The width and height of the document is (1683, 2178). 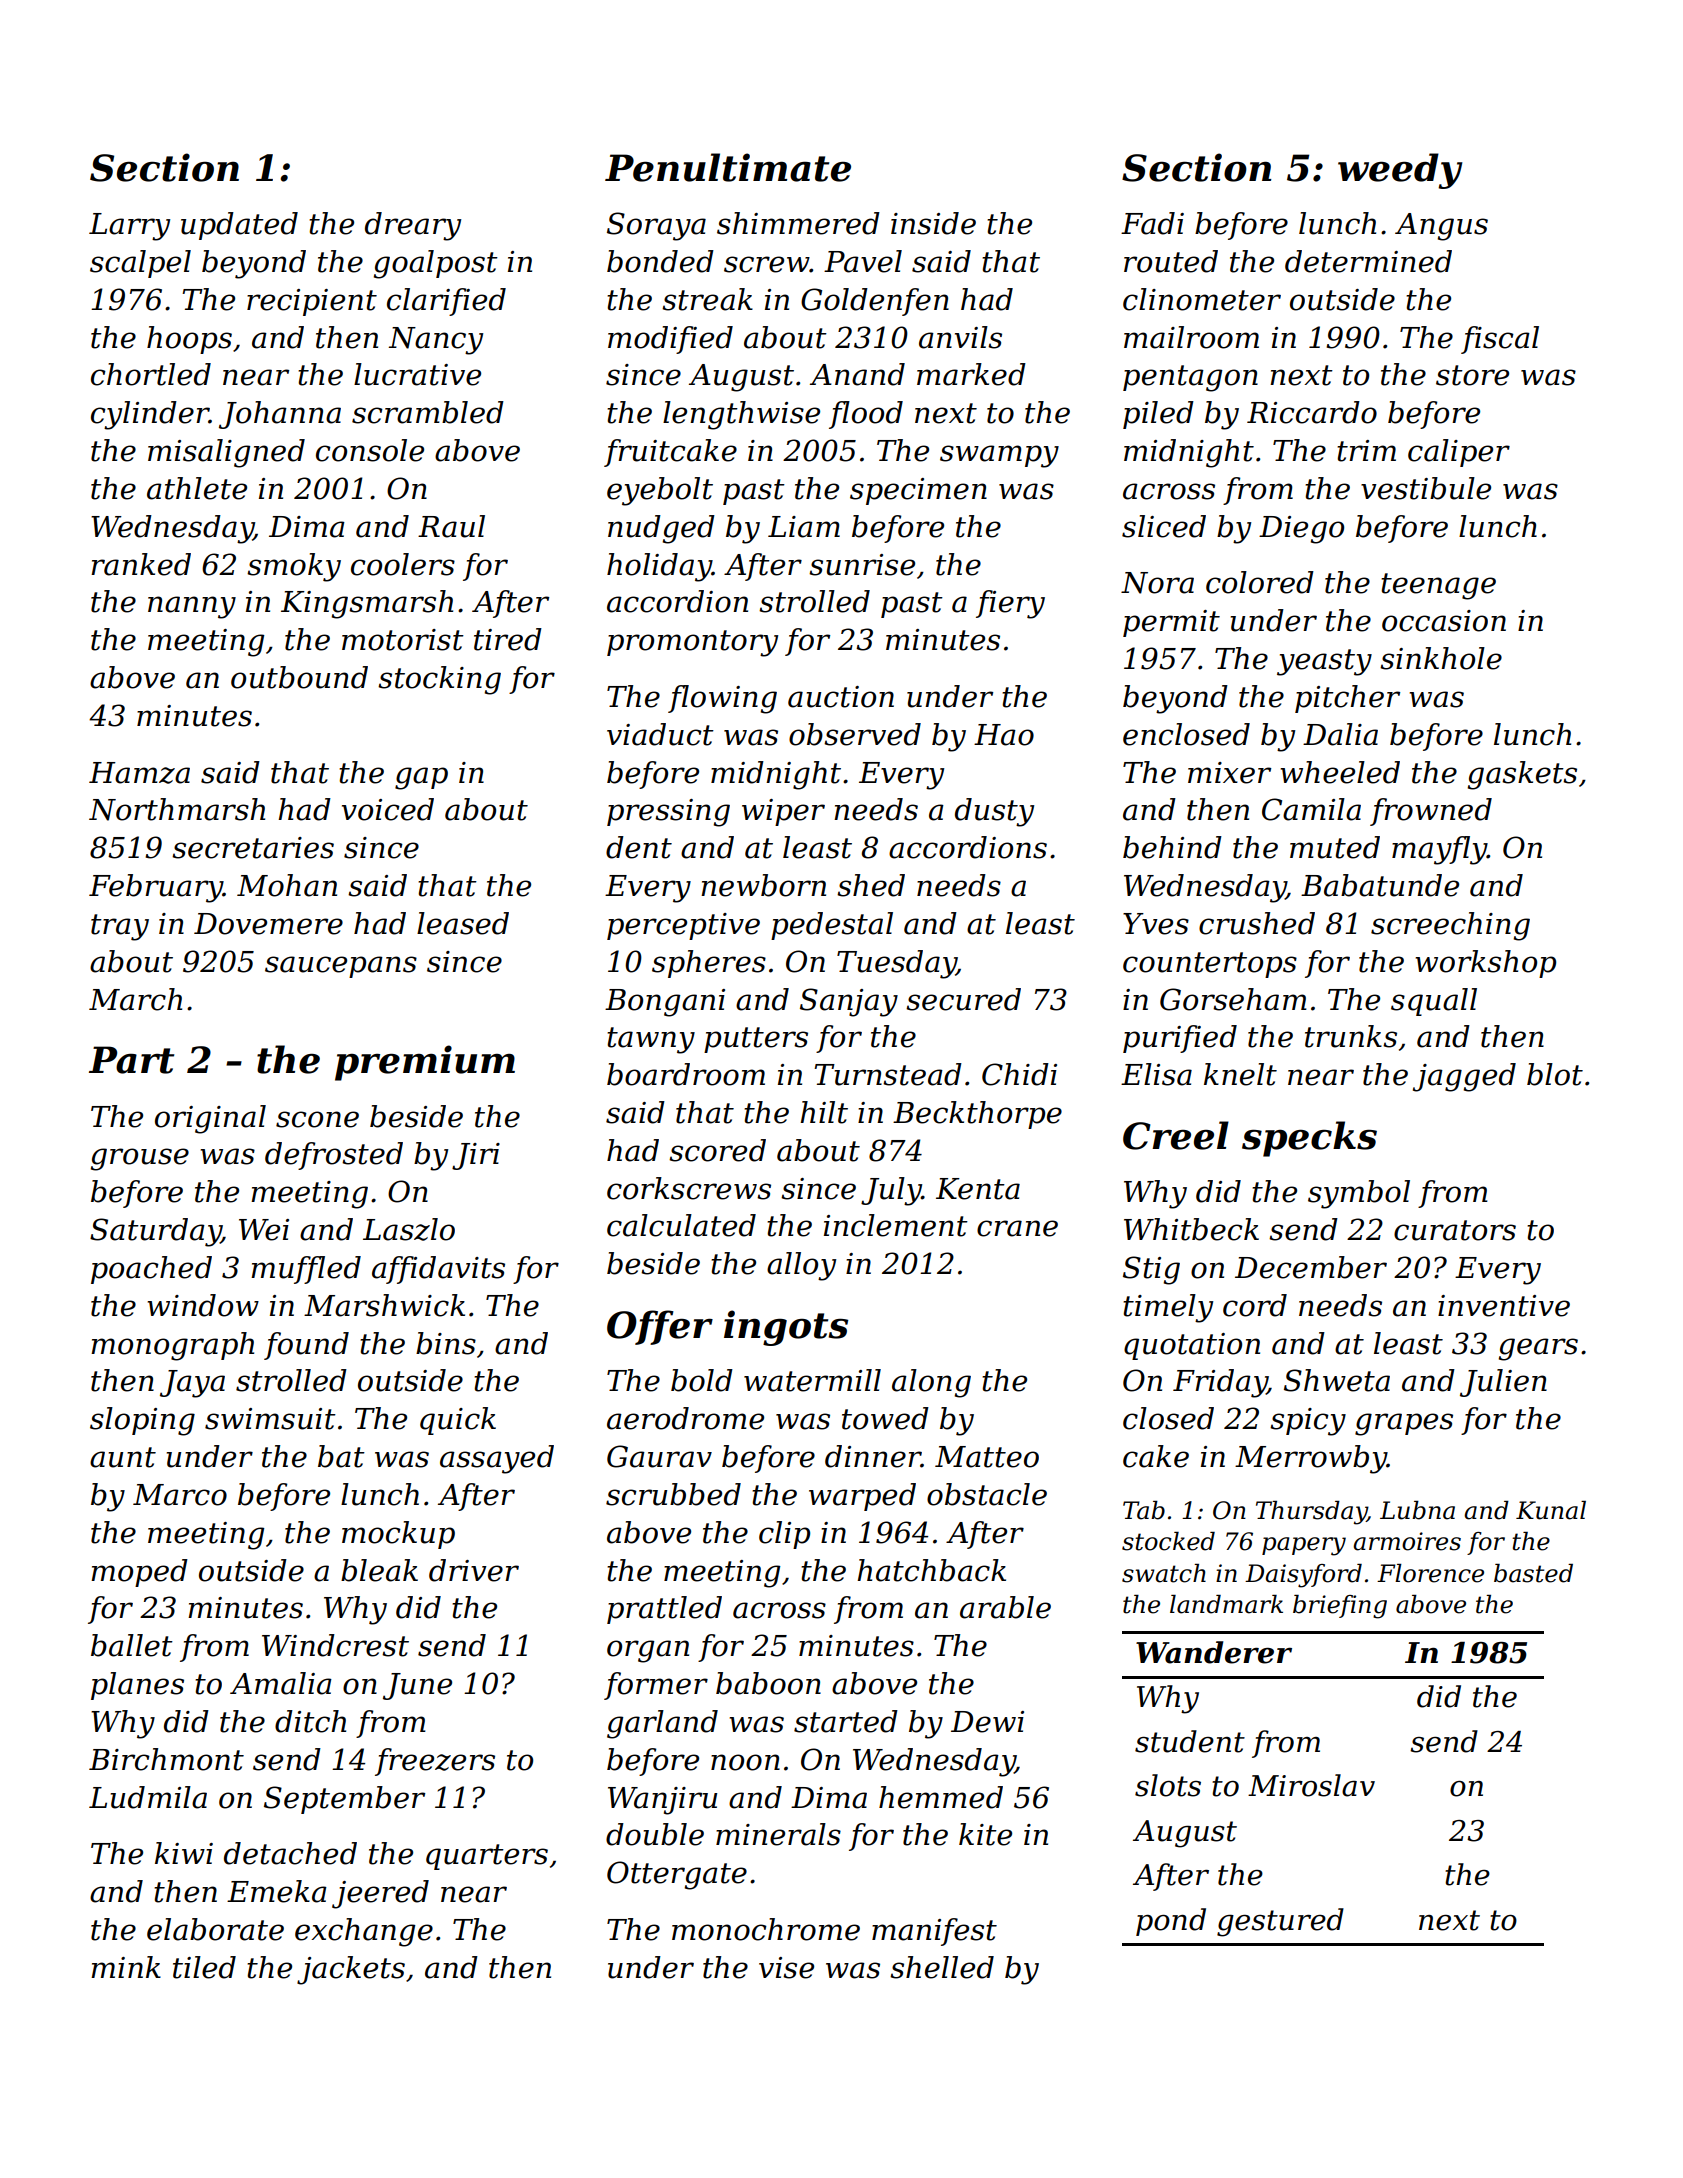 What do you see at coordinates (660, 734) in the document?
I see `viaduct` at bounding box center [660, 734].
